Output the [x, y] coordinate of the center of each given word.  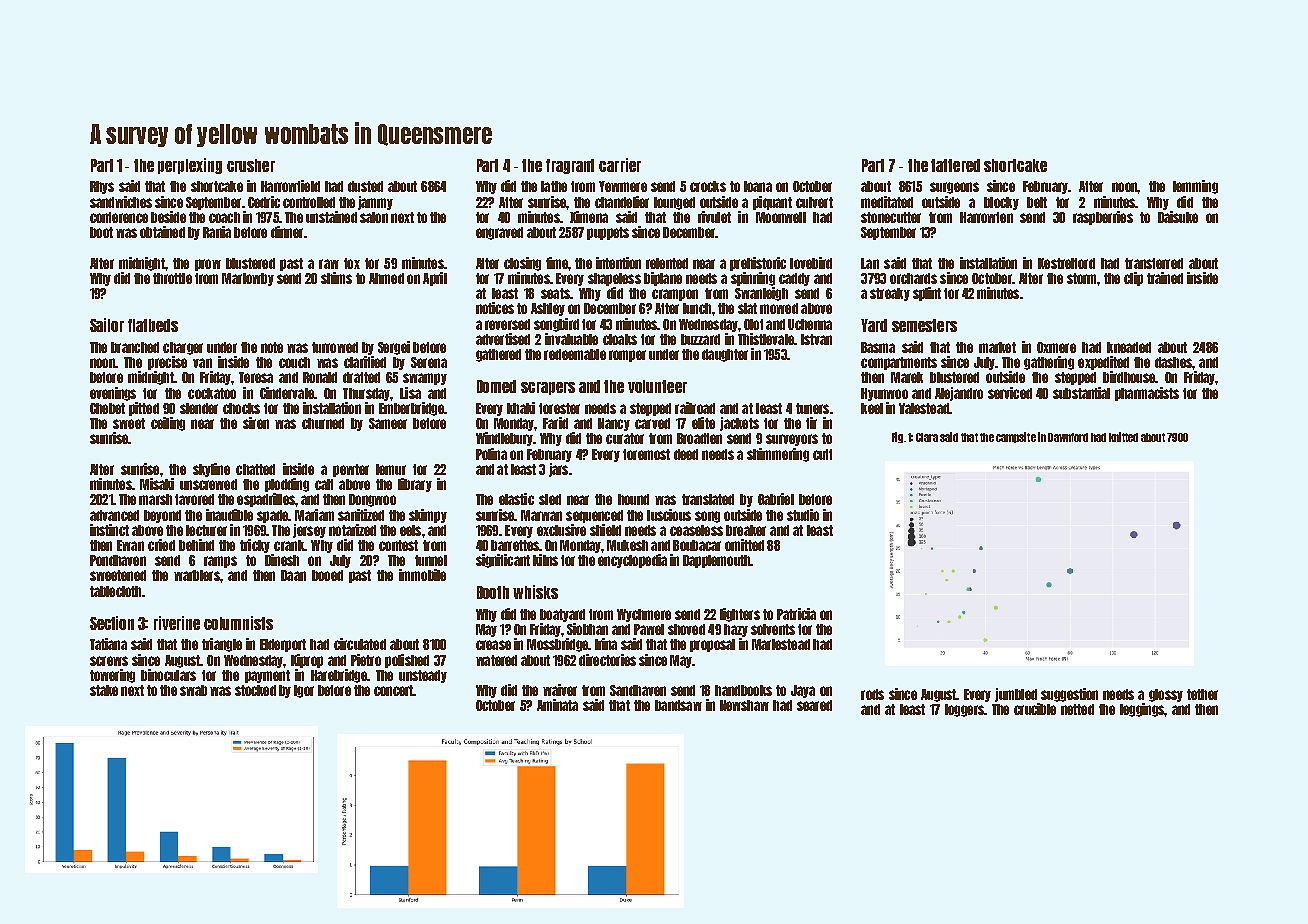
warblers [197, 575]
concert [393, 690]
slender [199, 408]
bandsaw [678, 705]
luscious [669, 515]
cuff [822, 454]
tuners [812, 408]
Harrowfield [290, 186]
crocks [708, 186]
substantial [1081, 393]
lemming [1195, 187]
